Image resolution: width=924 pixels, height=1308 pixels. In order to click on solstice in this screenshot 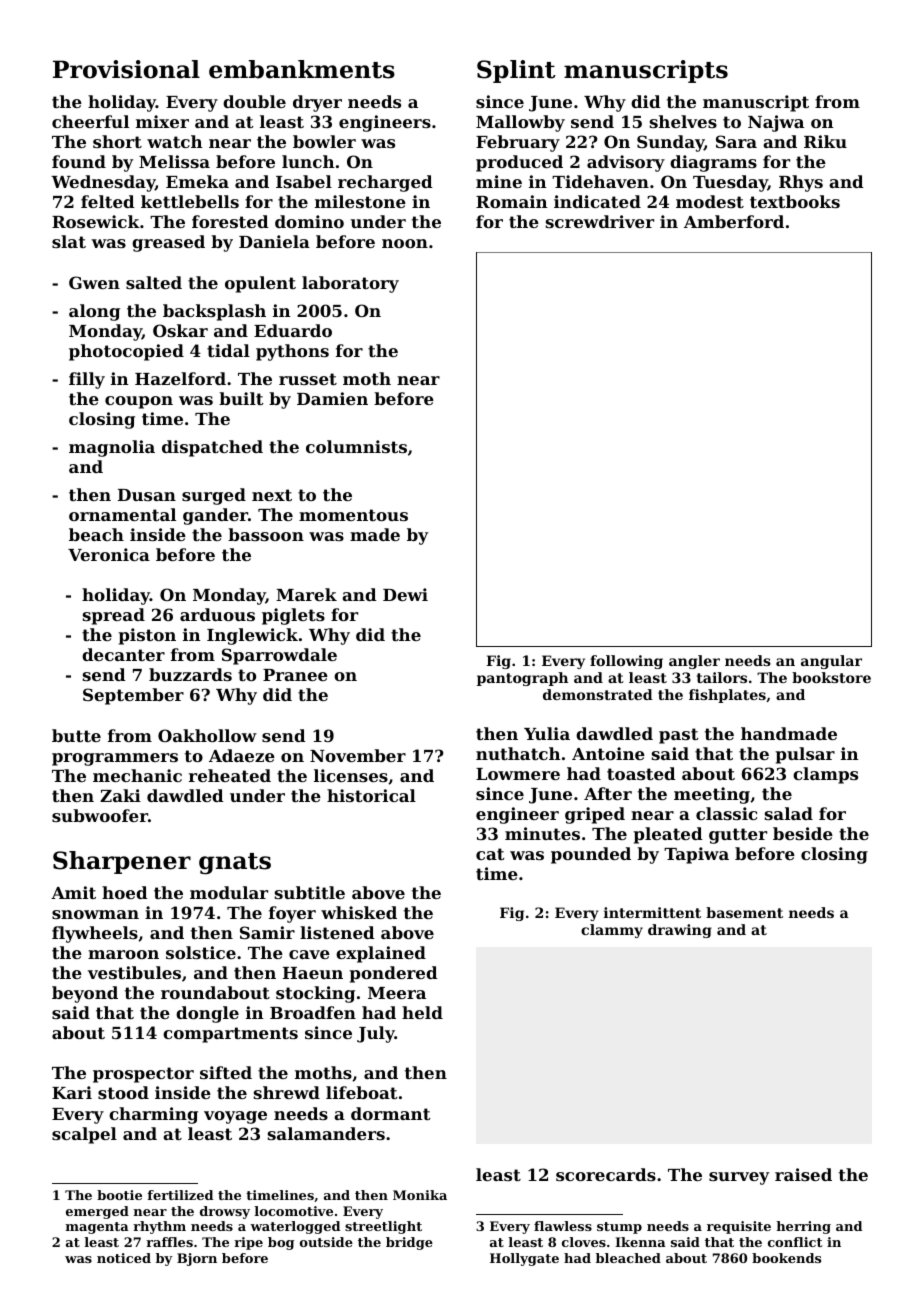, I will do `click(201, 952)`.
